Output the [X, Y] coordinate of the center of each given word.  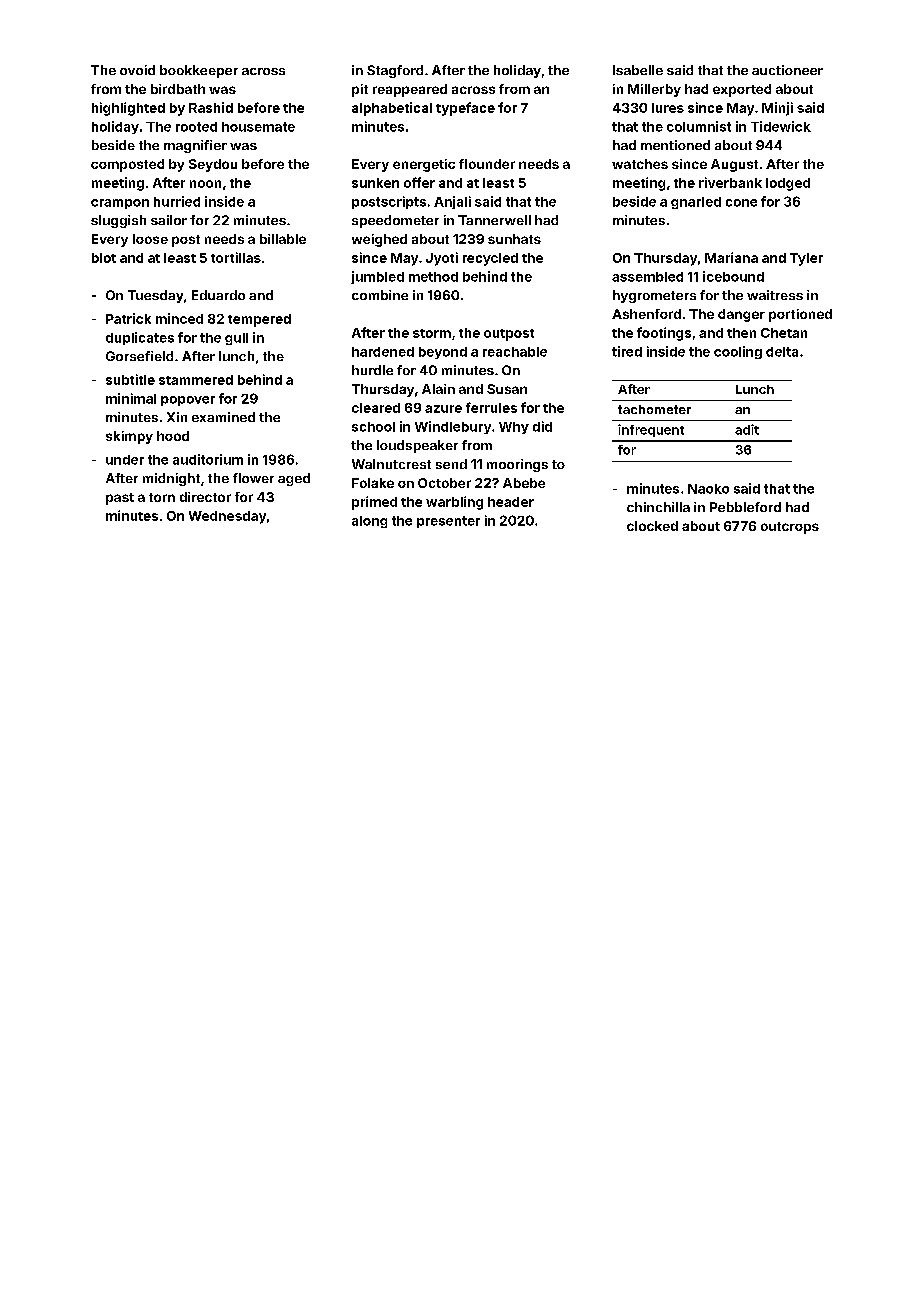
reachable [515, 352]
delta [782, 352]
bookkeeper [199, 71]
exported [742, 90]
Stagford [395, 71]
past [120, 499]
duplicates [140, 338]
